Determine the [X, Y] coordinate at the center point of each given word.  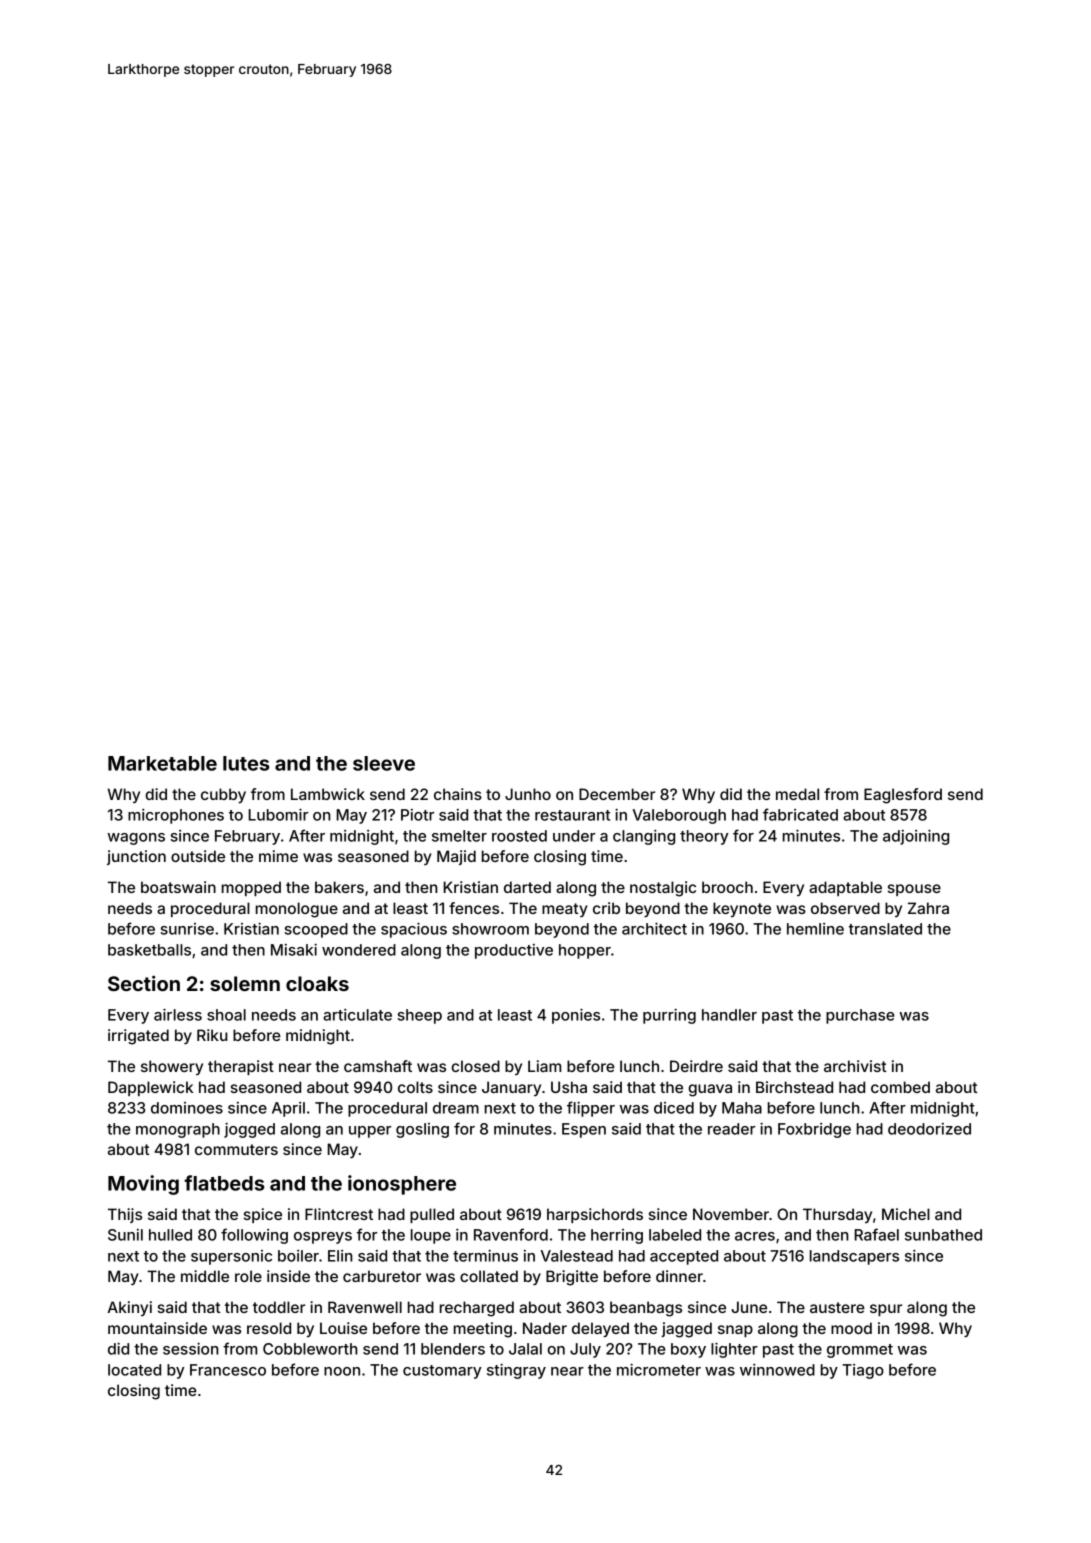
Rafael [876, 1234]
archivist [855, 1066]
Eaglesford [903, 796]
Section [144, 983]
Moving [143, 1185]
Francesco [228, 1370]
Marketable [162, 763]
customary [442, 1372]
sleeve [384, 763]
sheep [419, 1016]
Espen [584, 1130]
